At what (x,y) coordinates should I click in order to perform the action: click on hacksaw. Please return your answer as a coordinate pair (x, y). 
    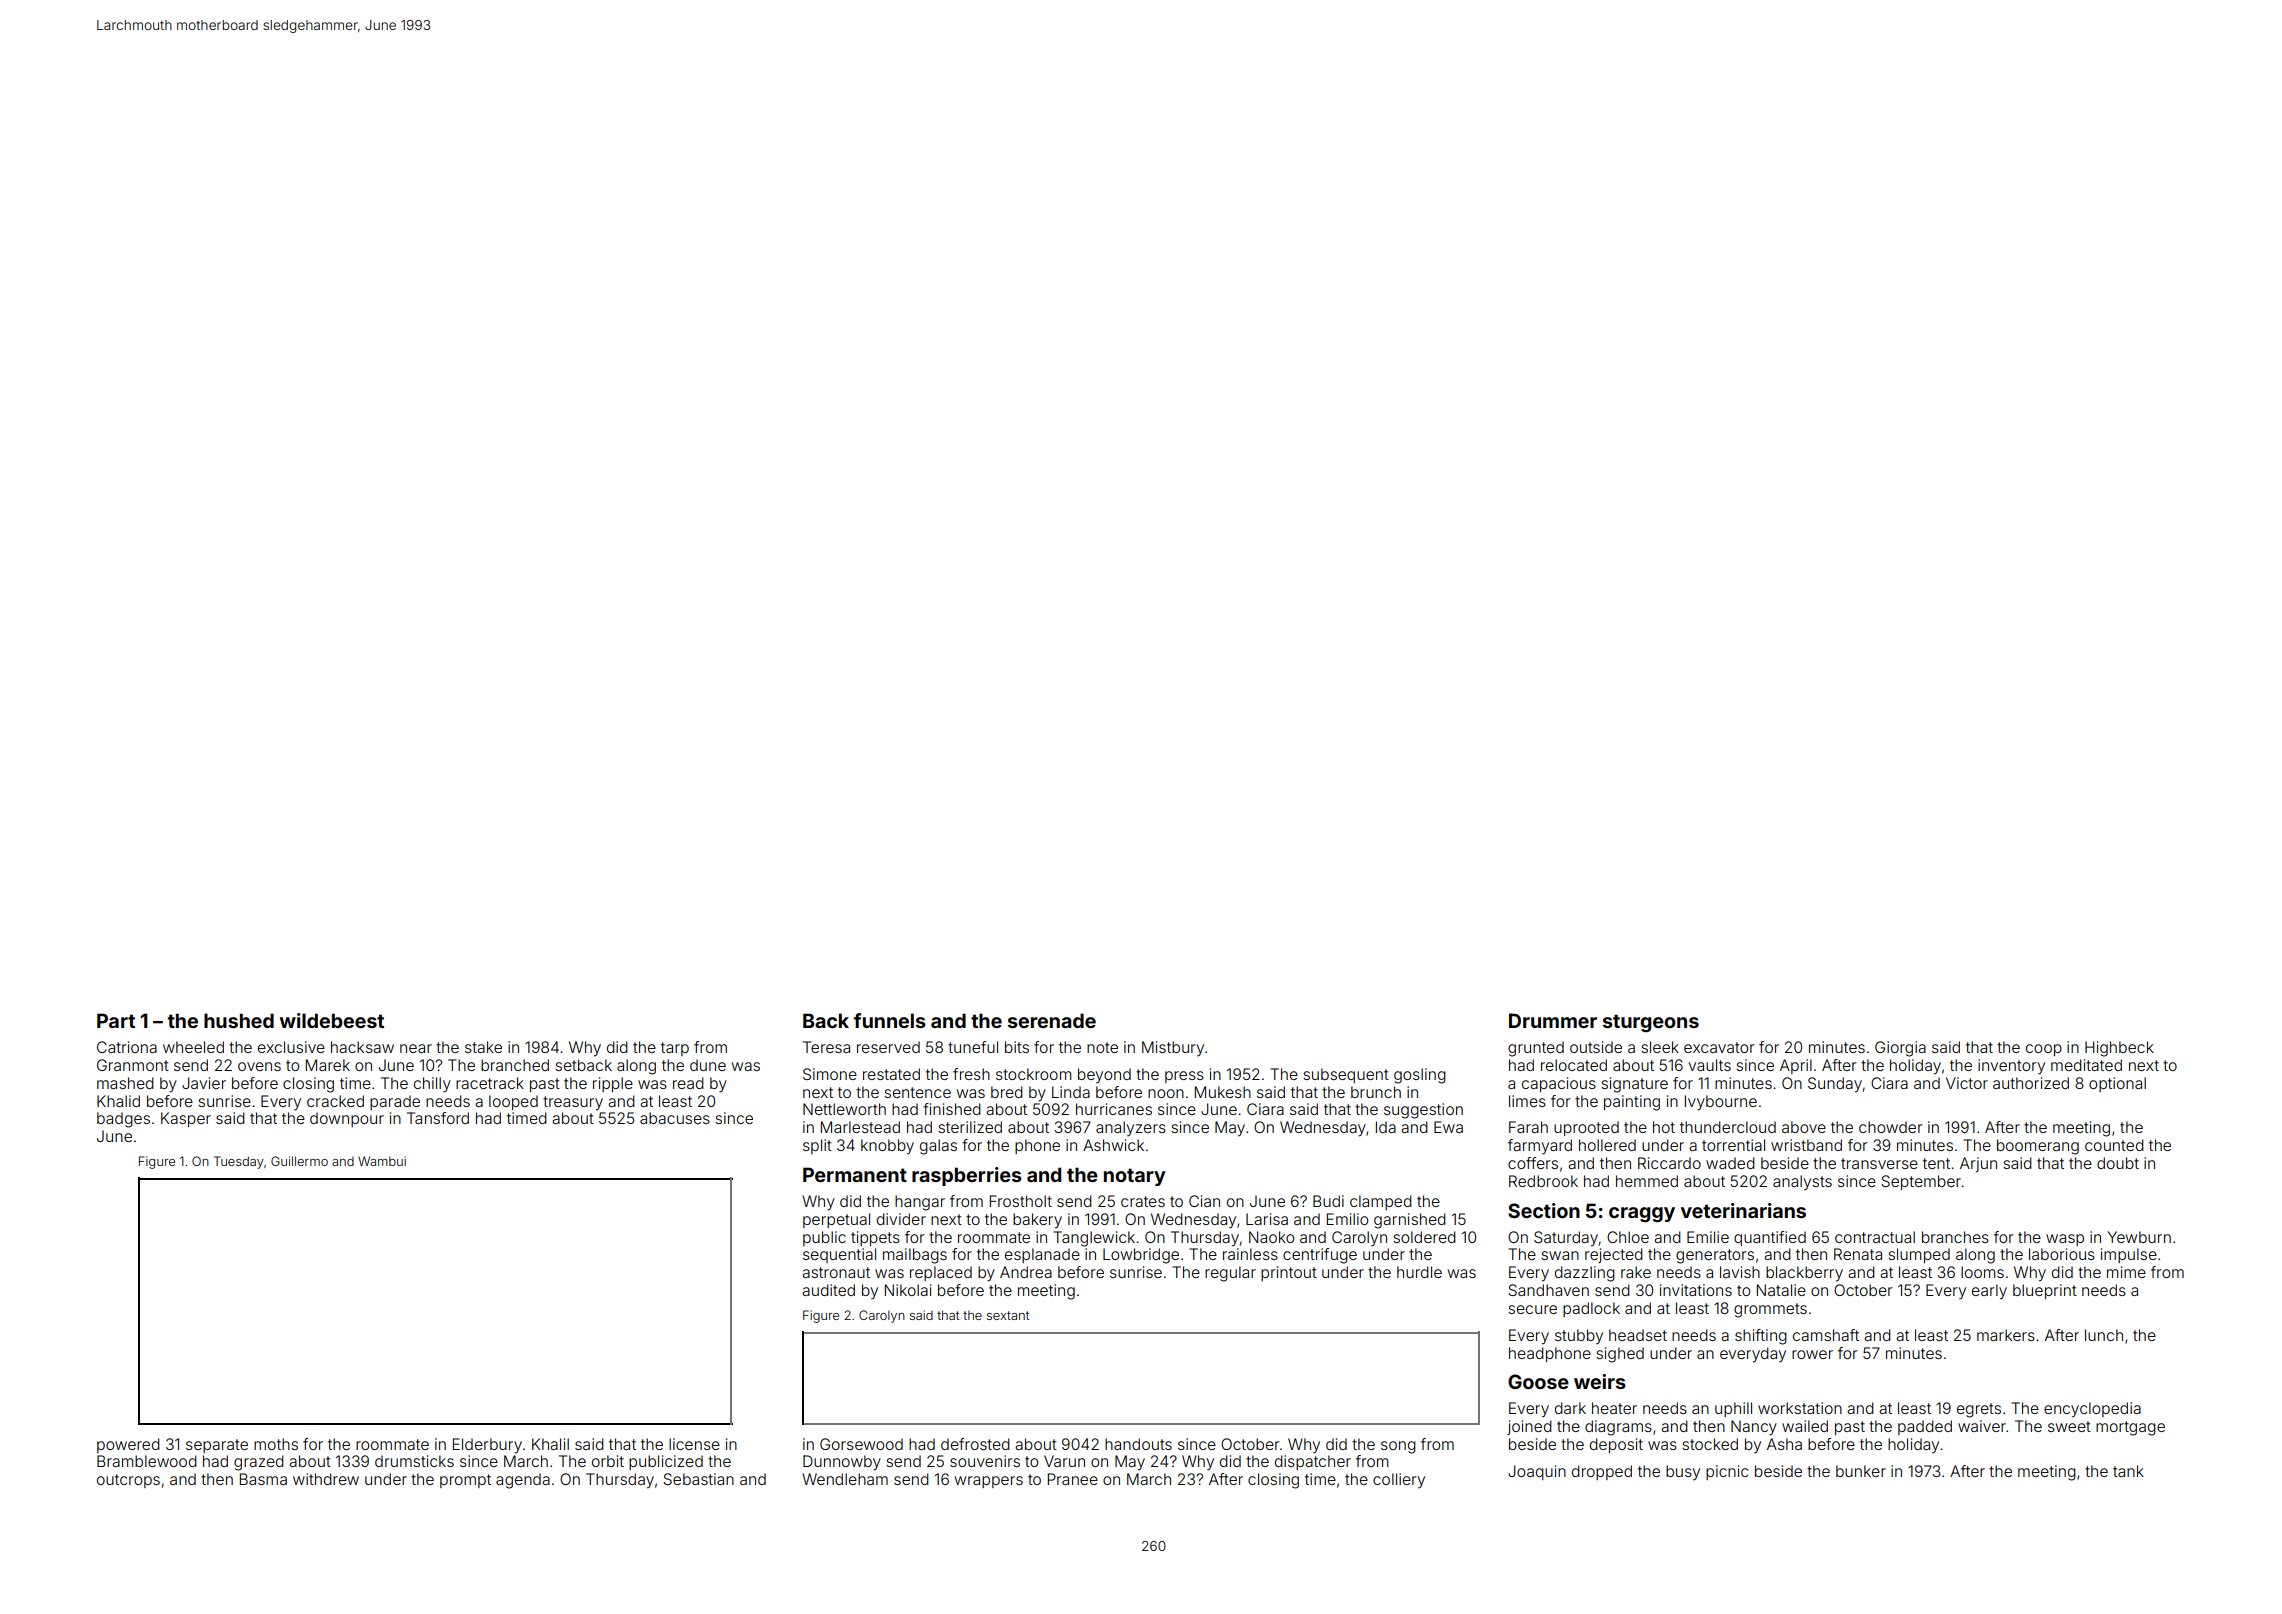
    Looking at the image, I should click on (362, 1047).
